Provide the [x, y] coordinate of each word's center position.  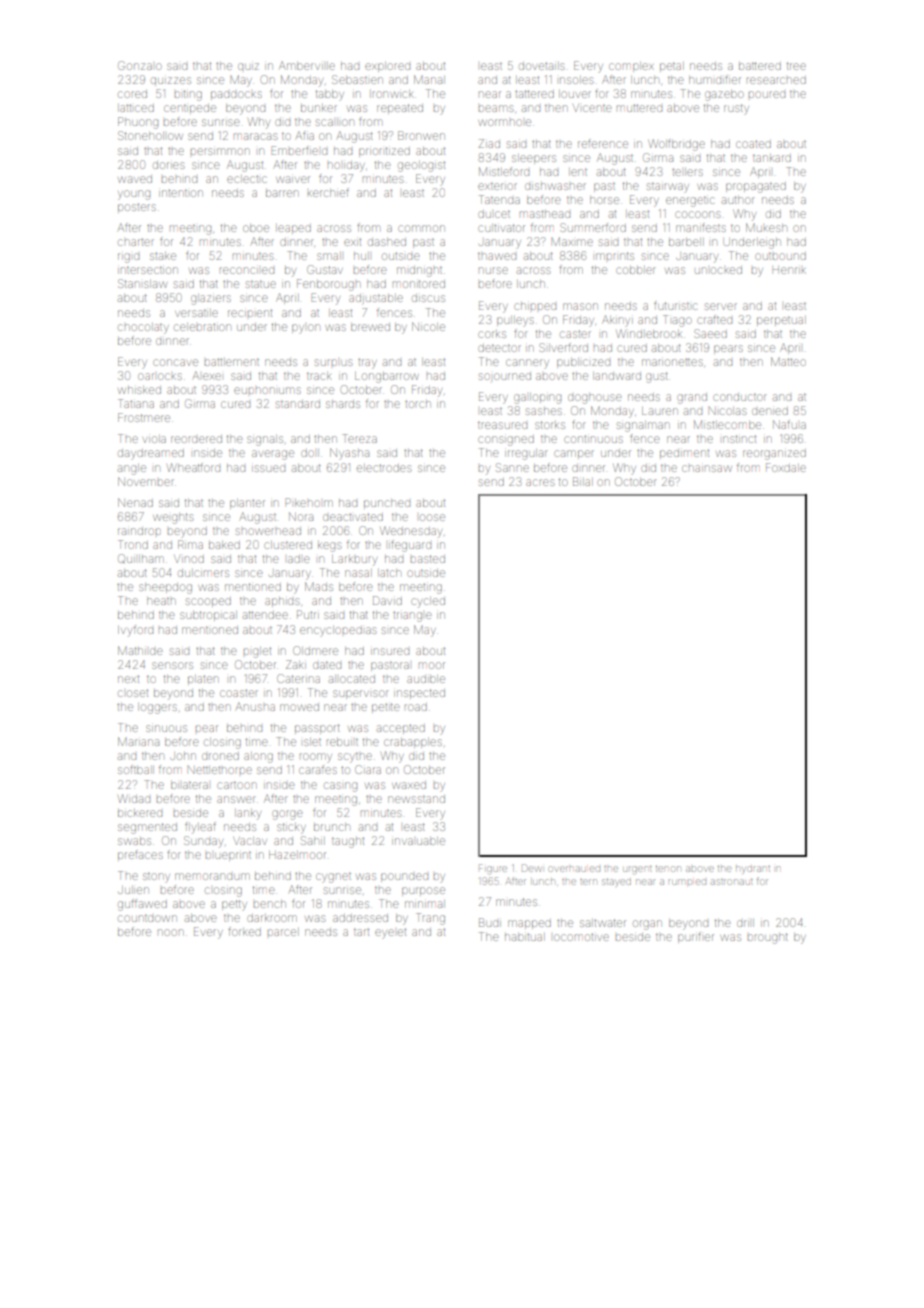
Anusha [255, 706]
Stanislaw [142, 283]
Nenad [135, 502]
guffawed [142, 905]
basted [428, 559]
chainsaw [707, 468]
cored [132, 94]
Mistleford [504, 171]
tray [367, 364]
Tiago [677, 321]
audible [426, 679]
